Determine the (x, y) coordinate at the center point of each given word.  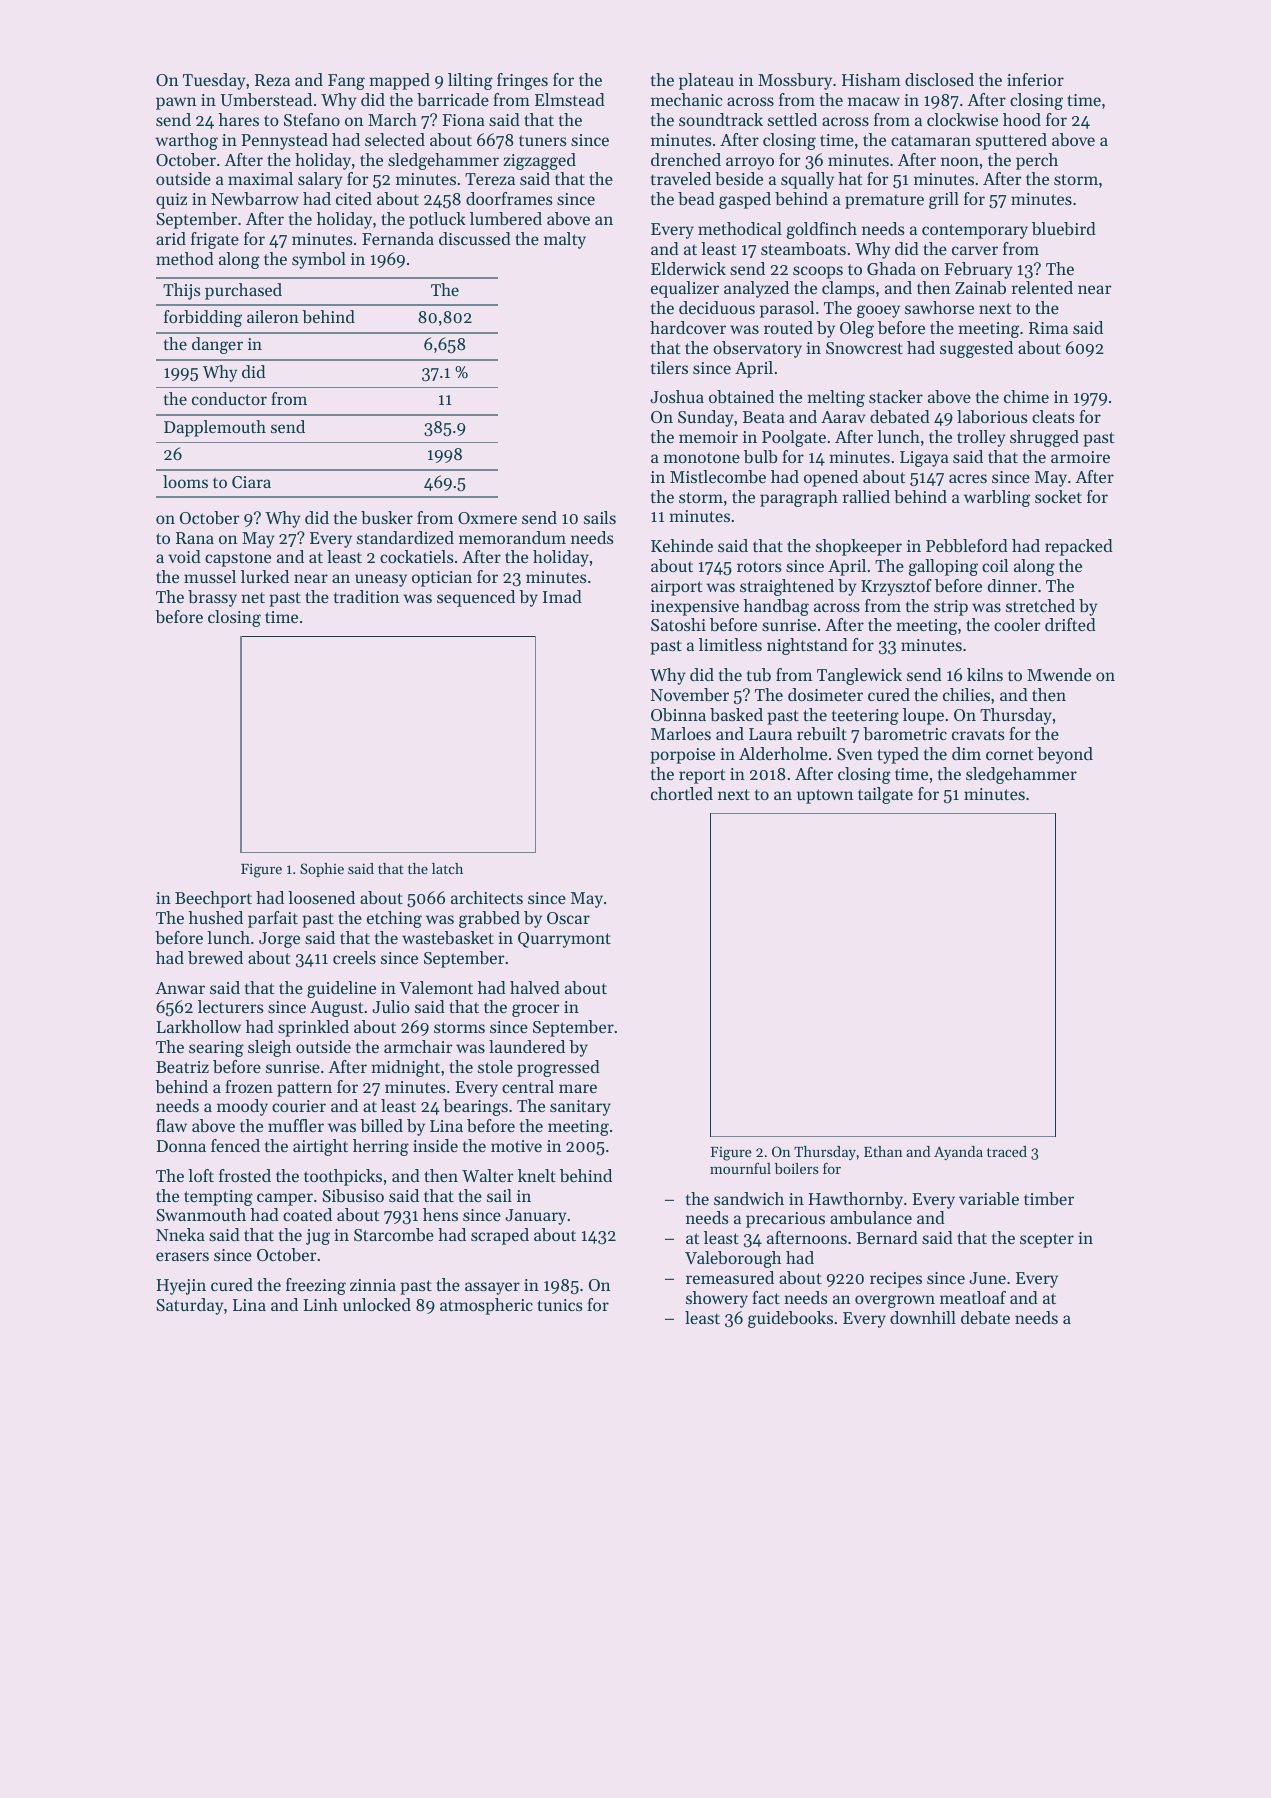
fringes (522, 81)
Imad (562, 596)
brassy (212, 598)
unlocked (377, 1304)
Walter (488, 1175)
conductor (229, 398)
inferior (1035, 79)
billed (381, 1125)
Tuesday (214, 81)
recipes (896, 1280)
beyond (1065, 755)
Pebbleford (967, 545)
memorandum (512, 537)
